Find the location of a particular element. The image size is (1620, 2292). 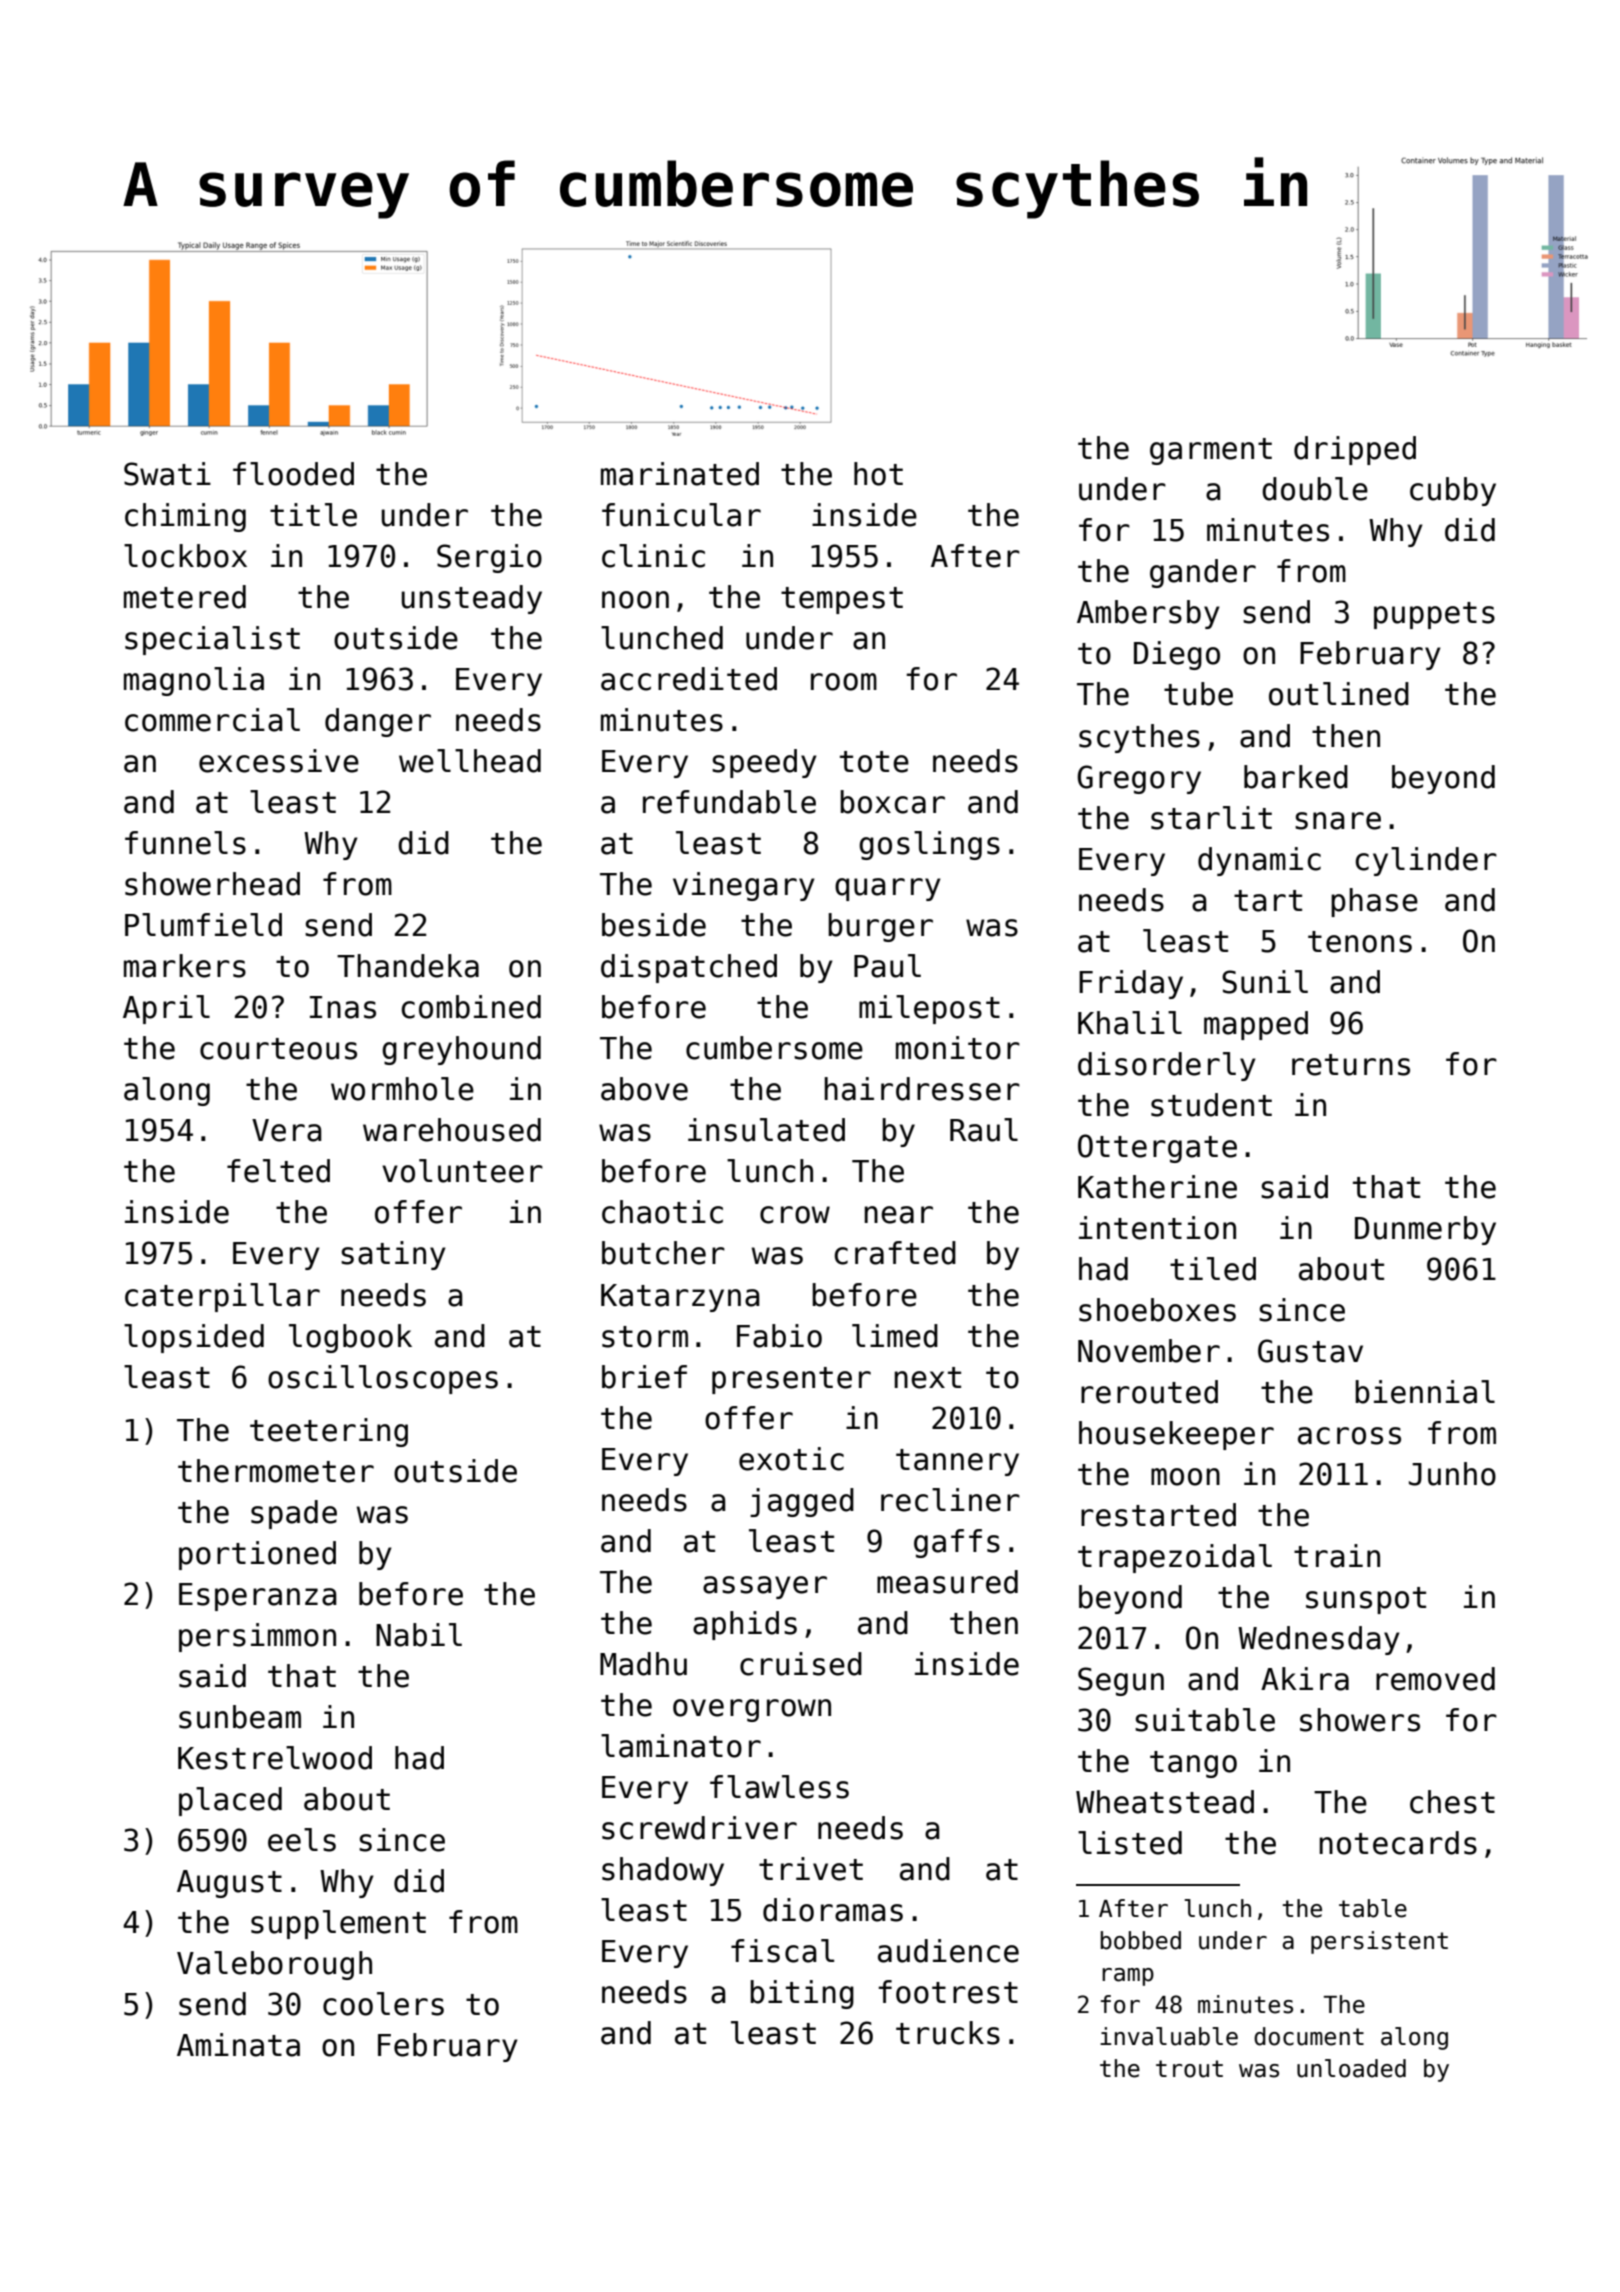

puppets is located at coordinates (1434, 615).
